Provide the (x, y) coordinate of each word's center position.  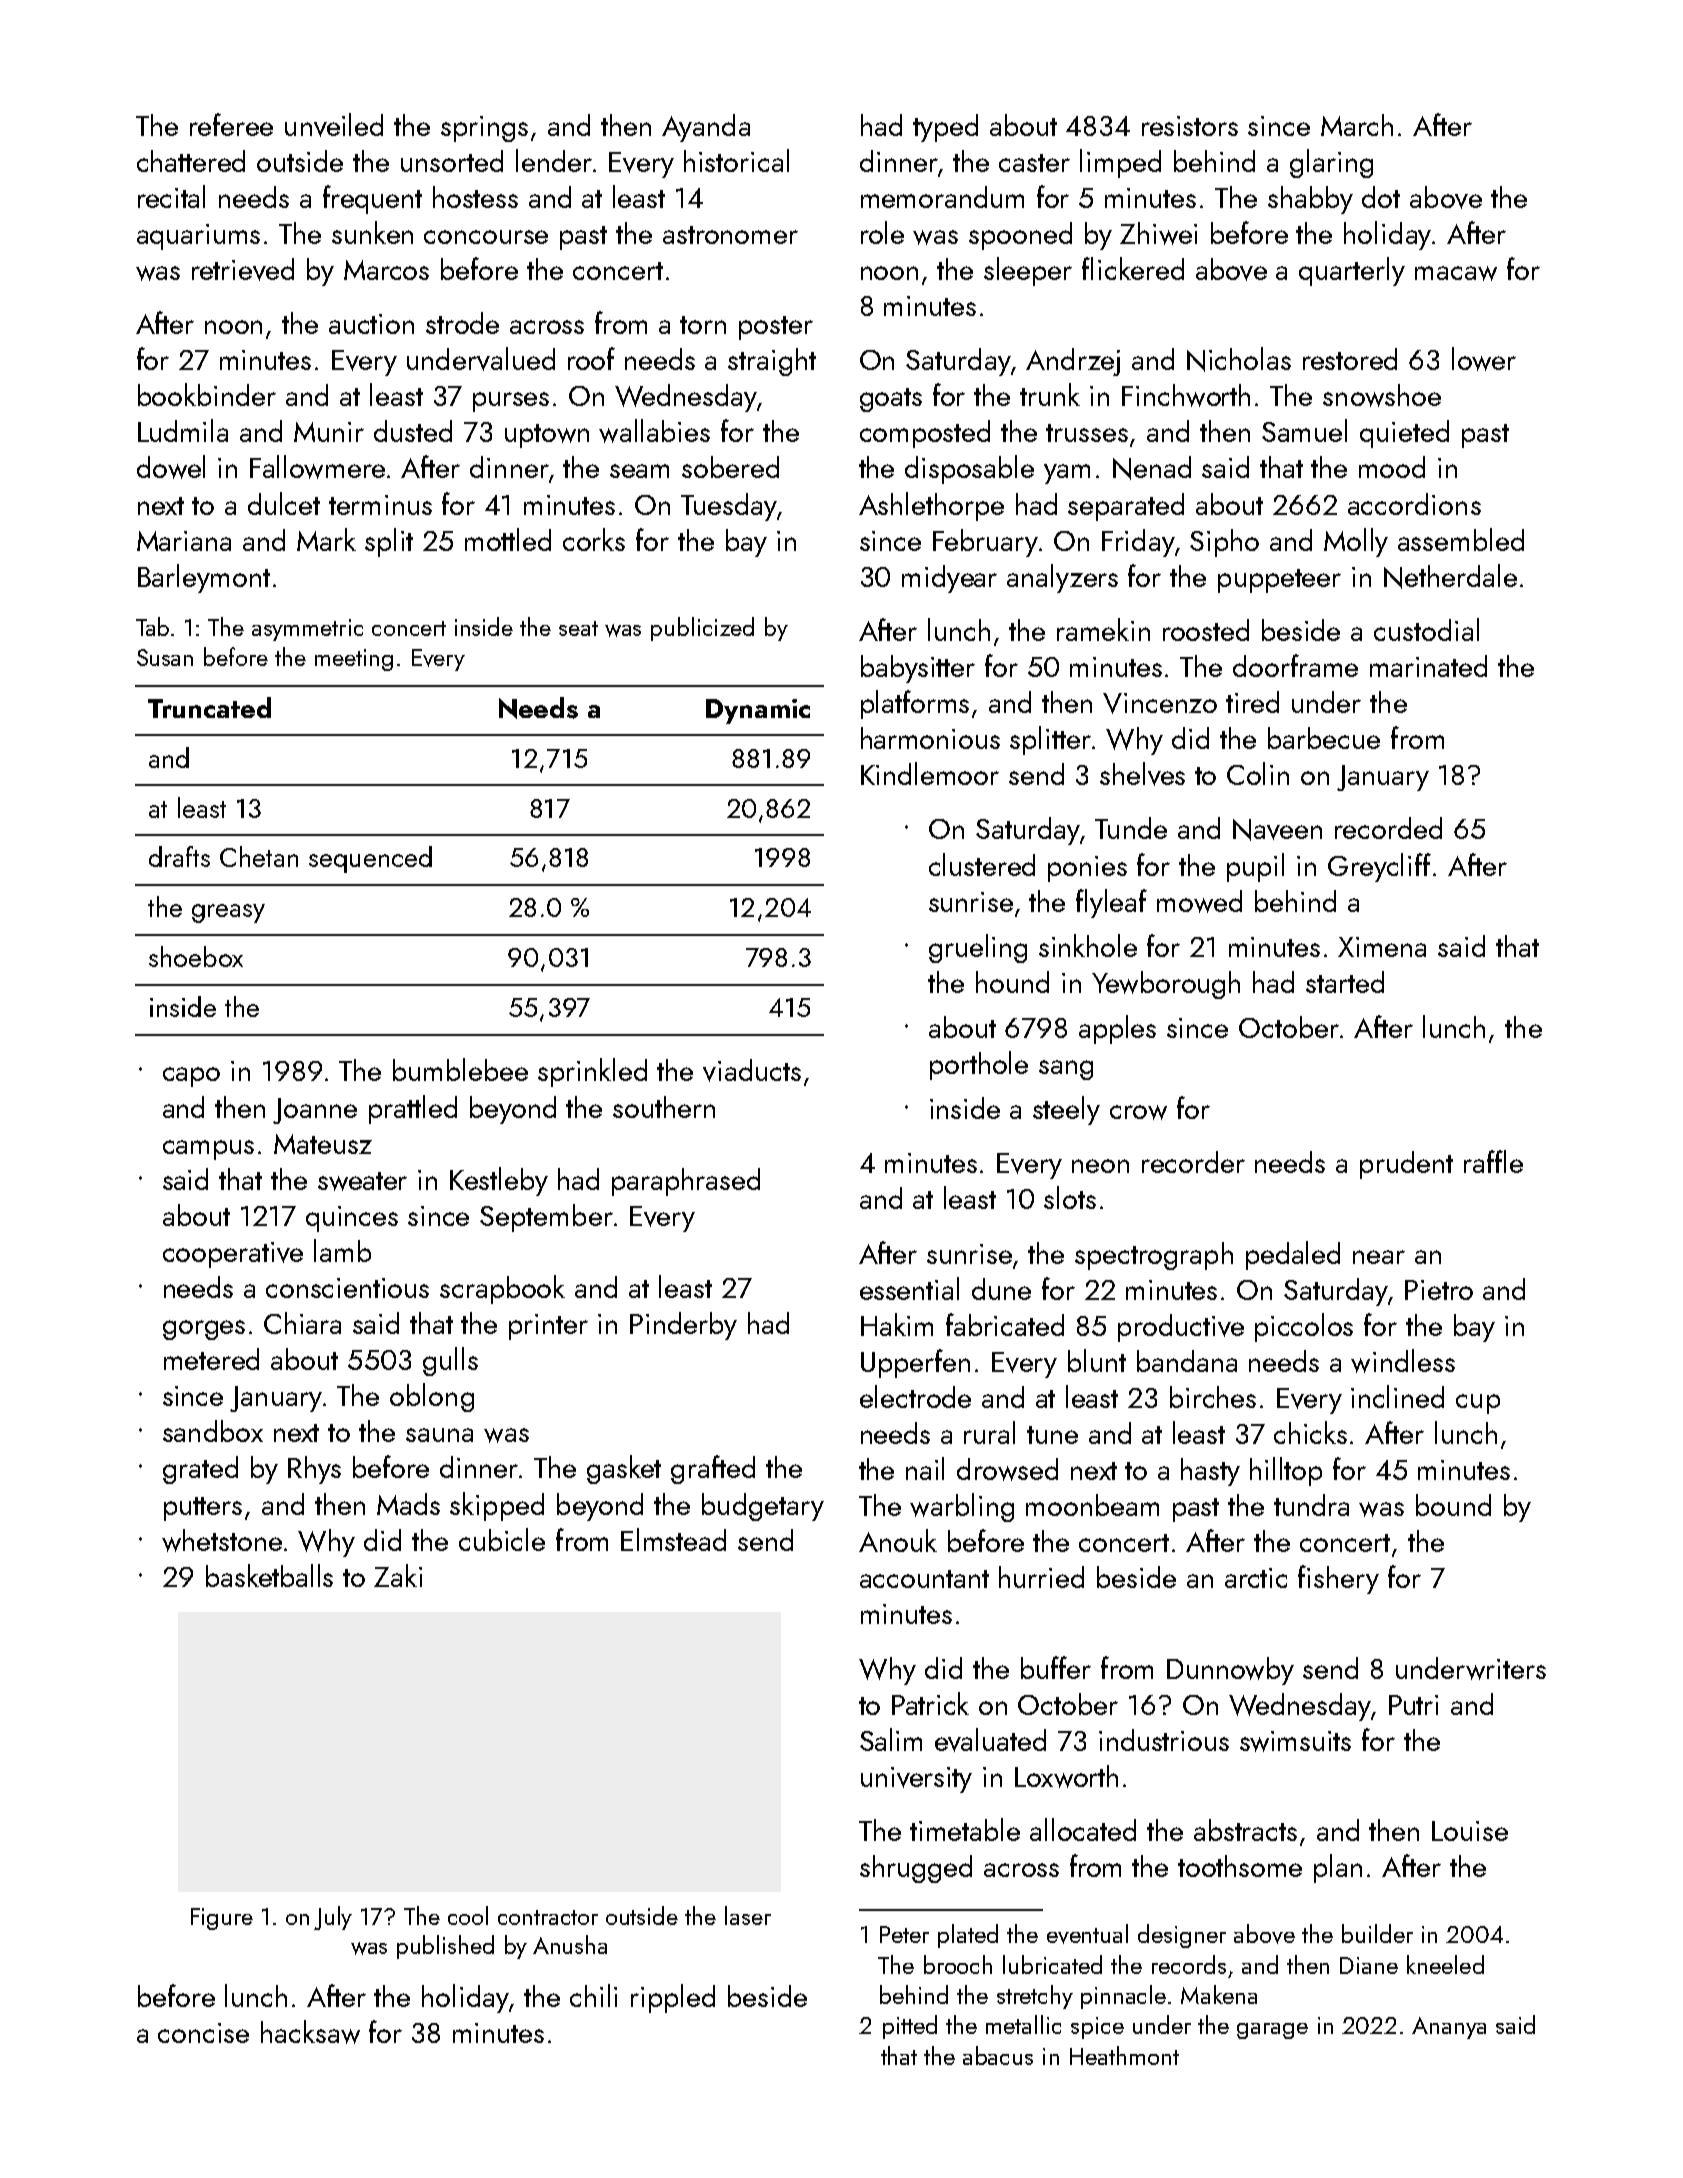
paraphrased (686, 1182)
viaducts (752, 1070)
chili (593, 1995)
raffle (1493, 1161)
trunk (1050, 394)
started (1345, 982)
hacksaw (310, 2032)
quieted (1404, 434)
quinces (352, 1219)
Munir (329, 432)
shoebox (196, 956)
